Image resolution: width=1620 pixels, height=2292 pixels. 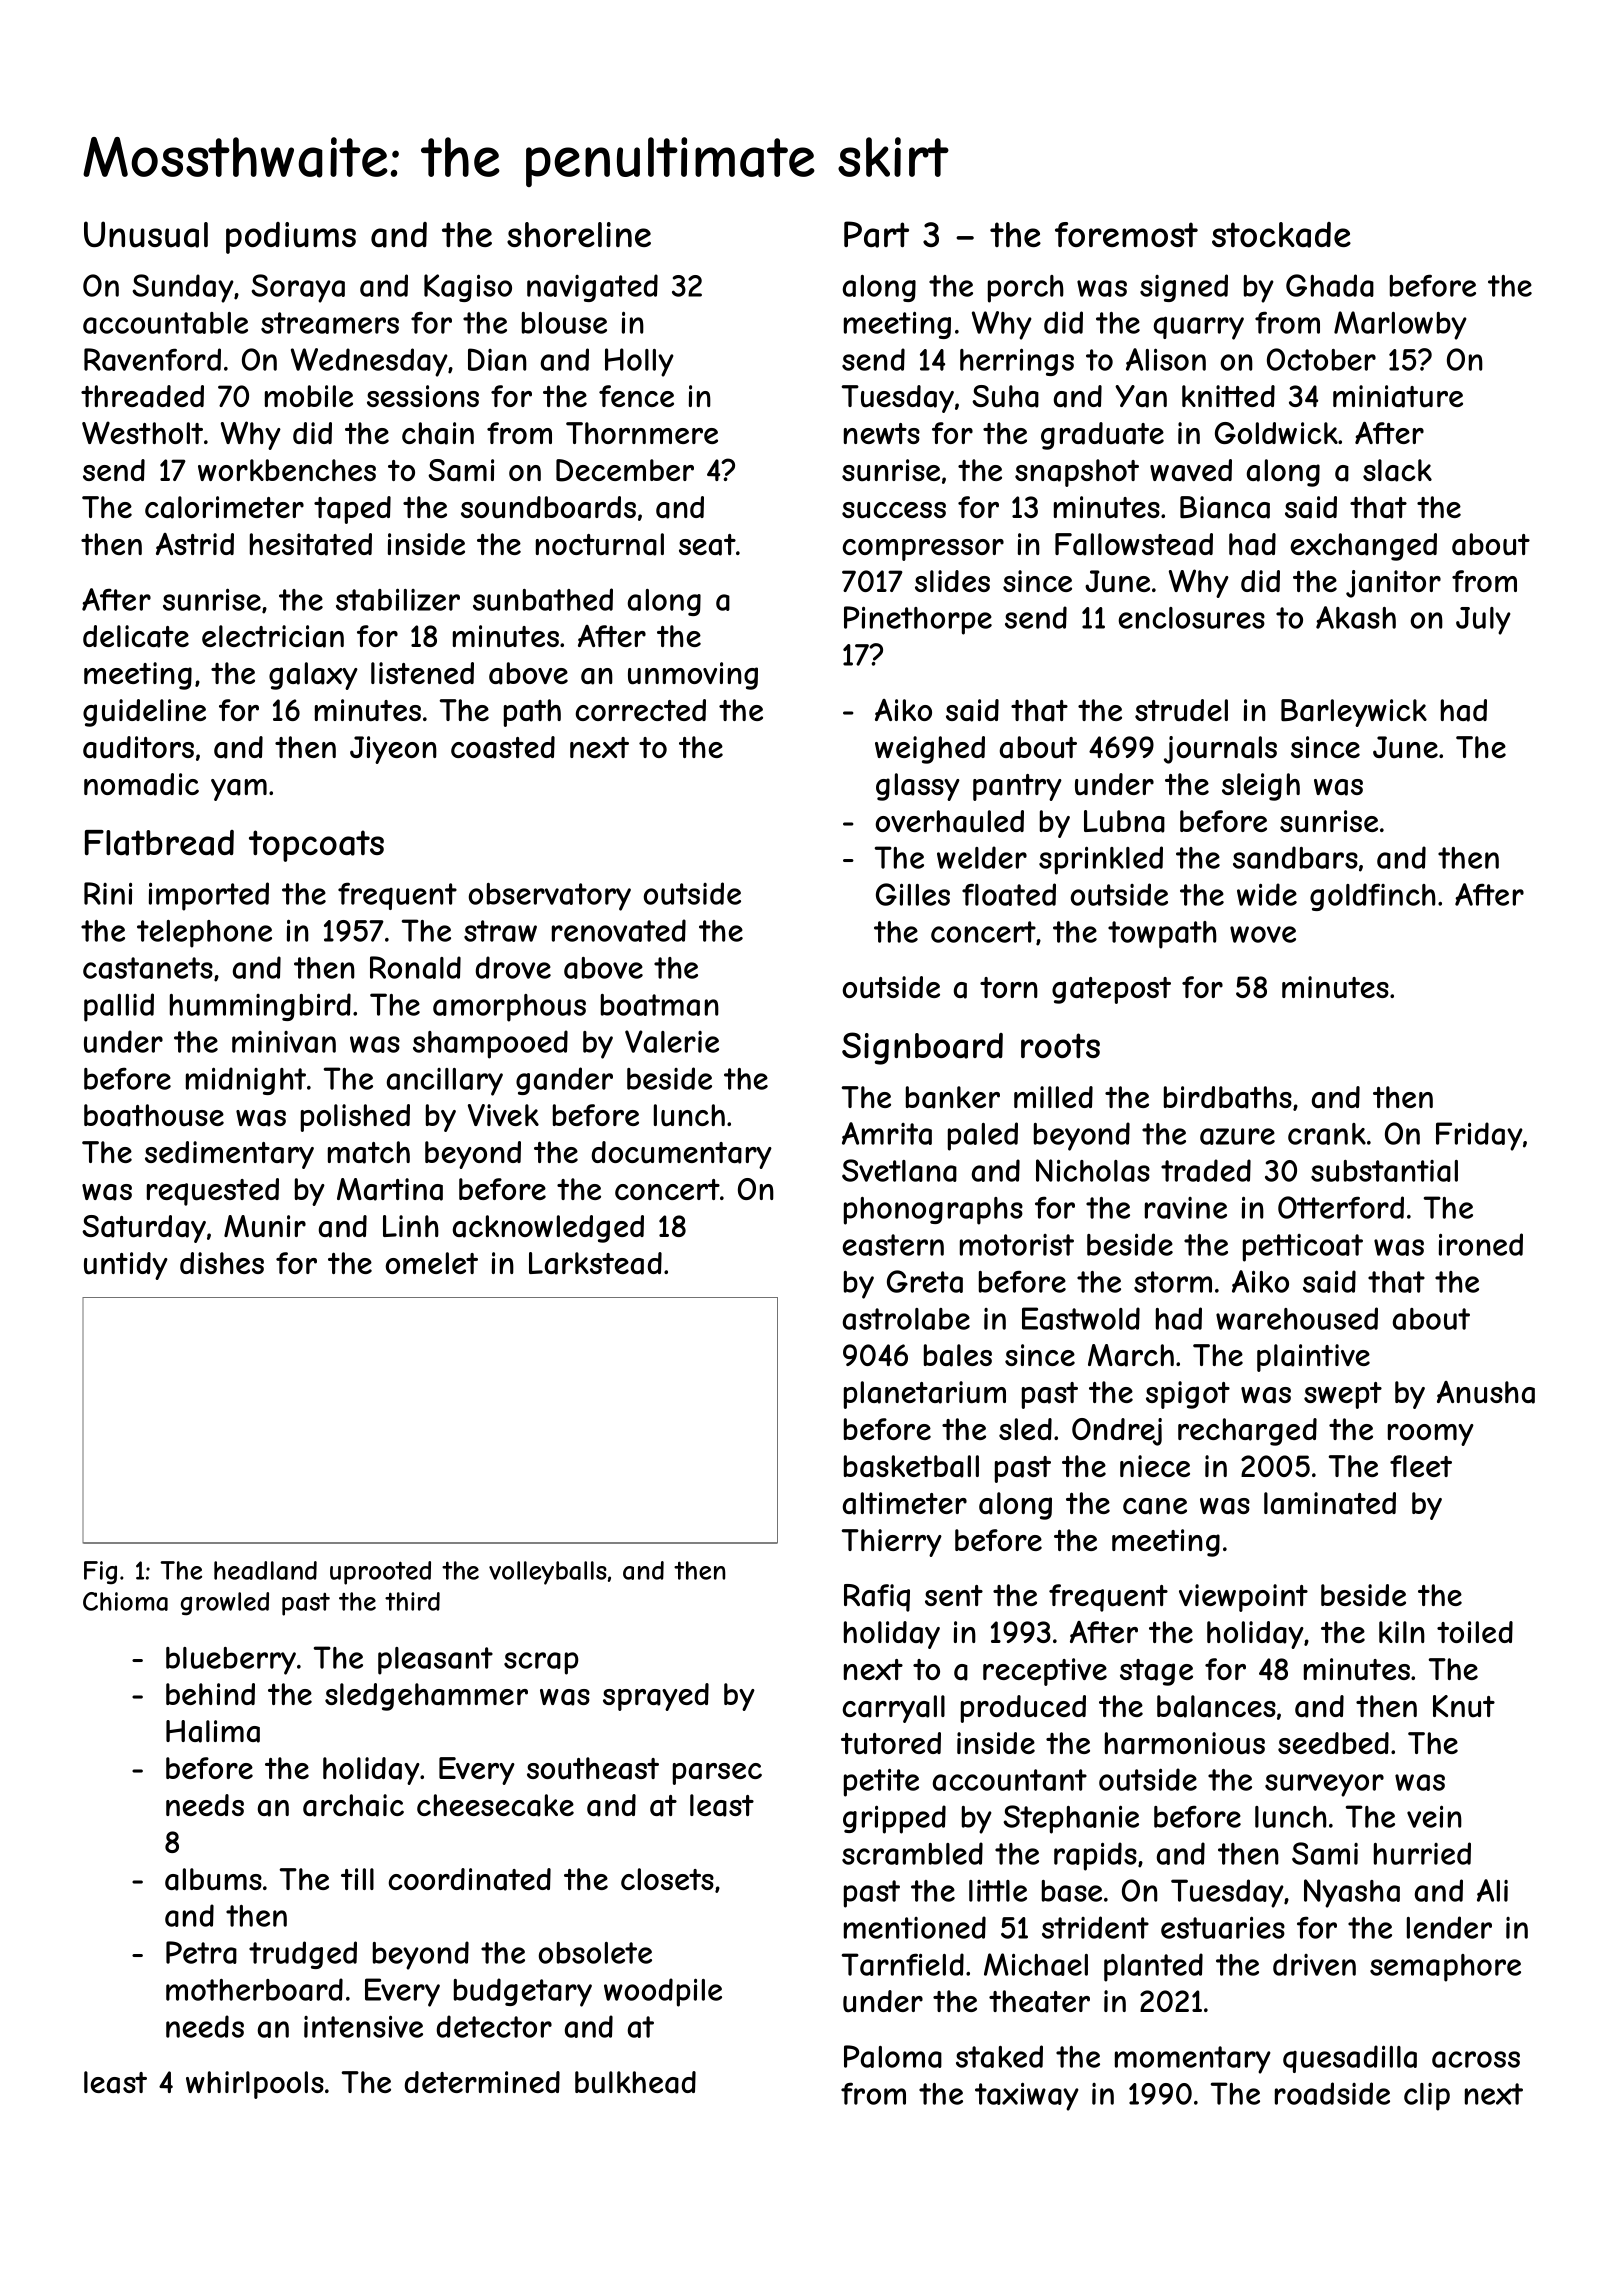 I want to click on weighed, so click(x=930, y=750).
